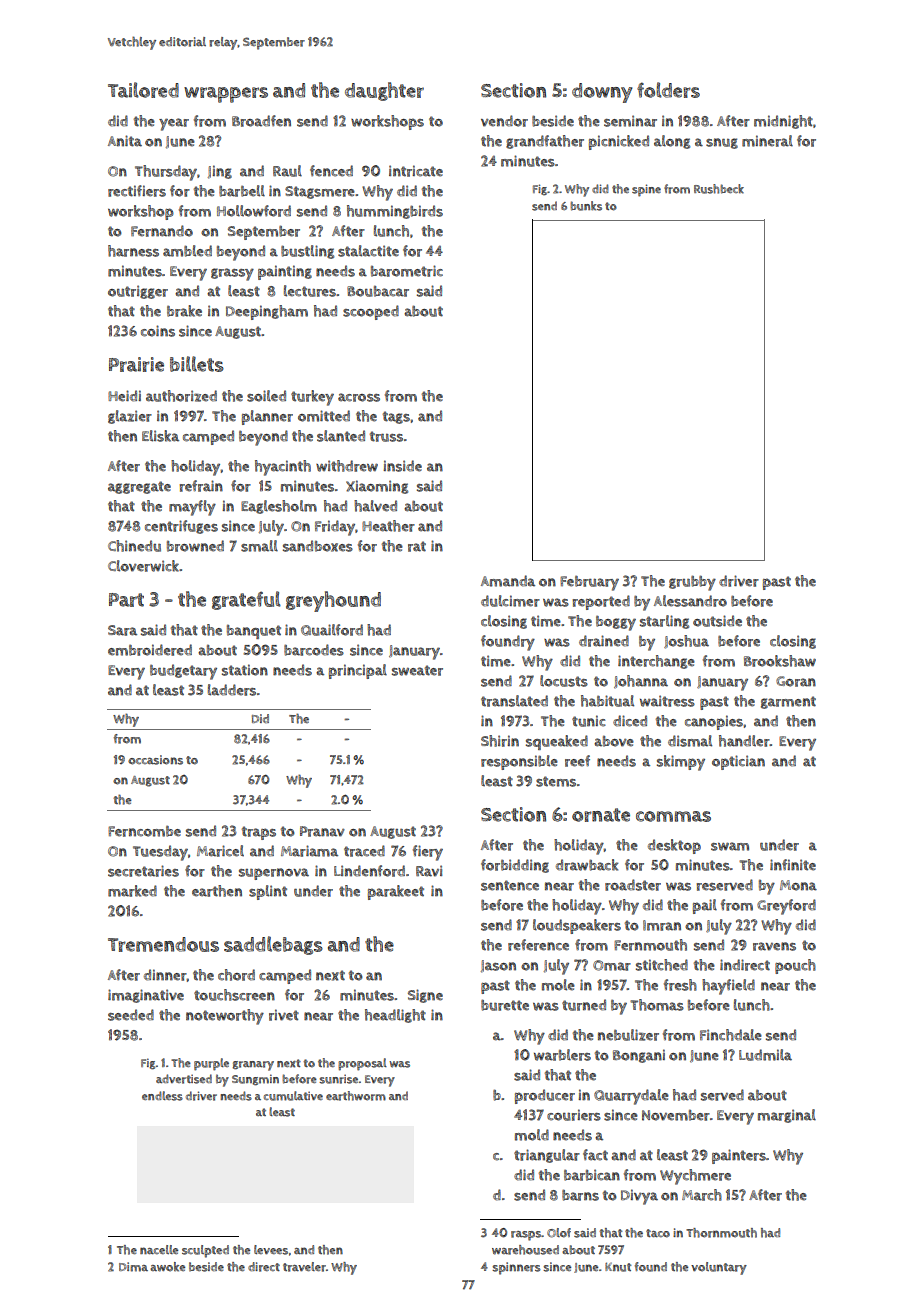 The width and height of the page is (924, 1308). Describe the element at coordinates (155, 760) in the page. I see `occasions` at that location.
